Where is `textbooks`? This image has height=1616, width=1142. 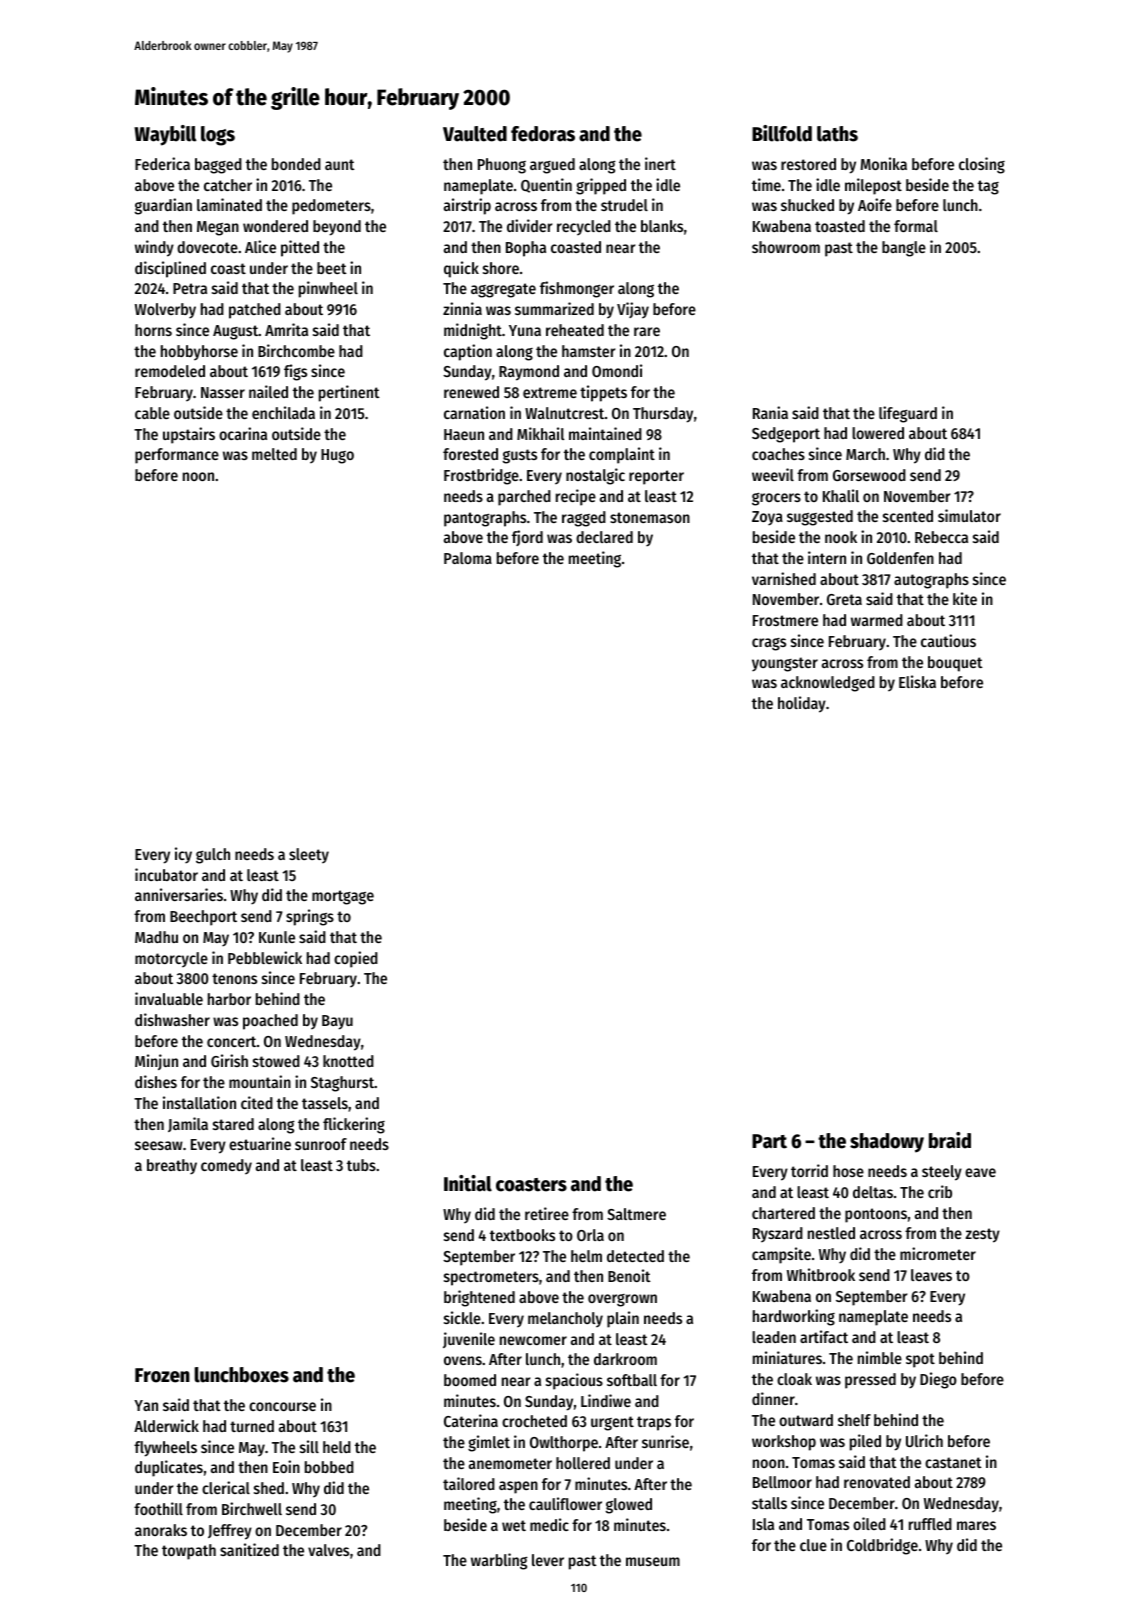
textbooks is located at coordinates (522, 1235).
